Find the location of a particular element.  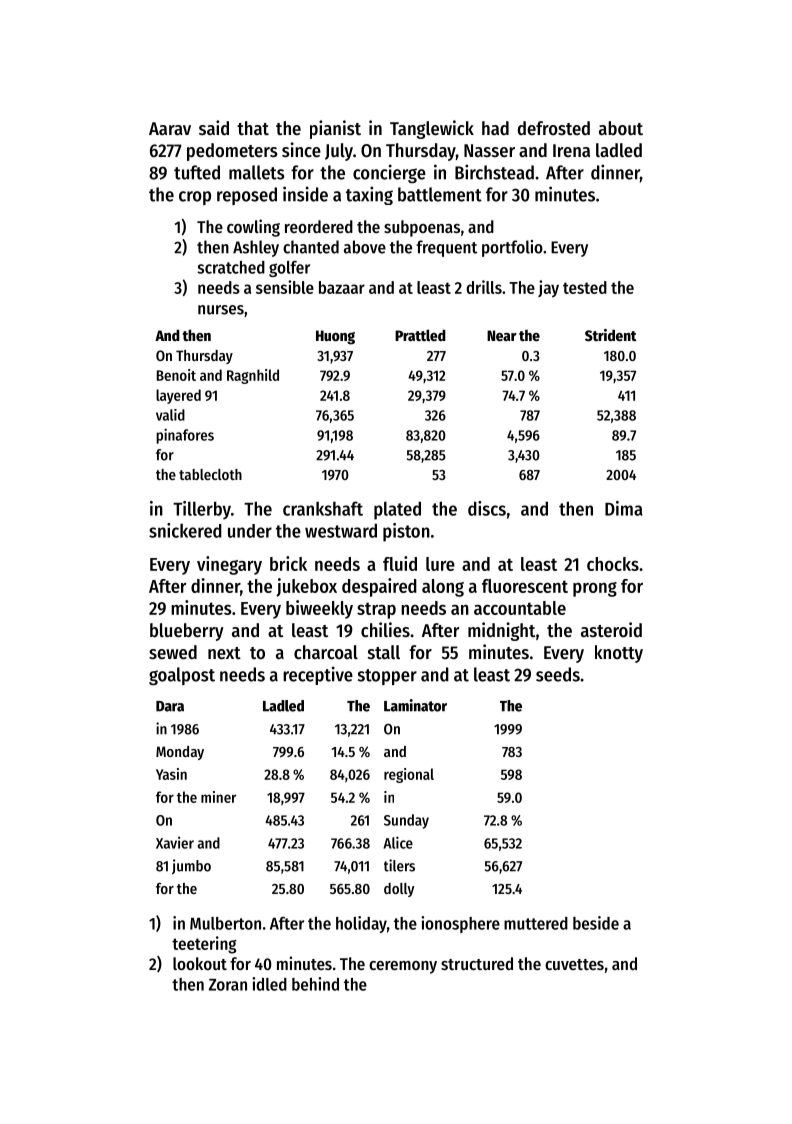

Laminator is located at coordinates (415, 705).
